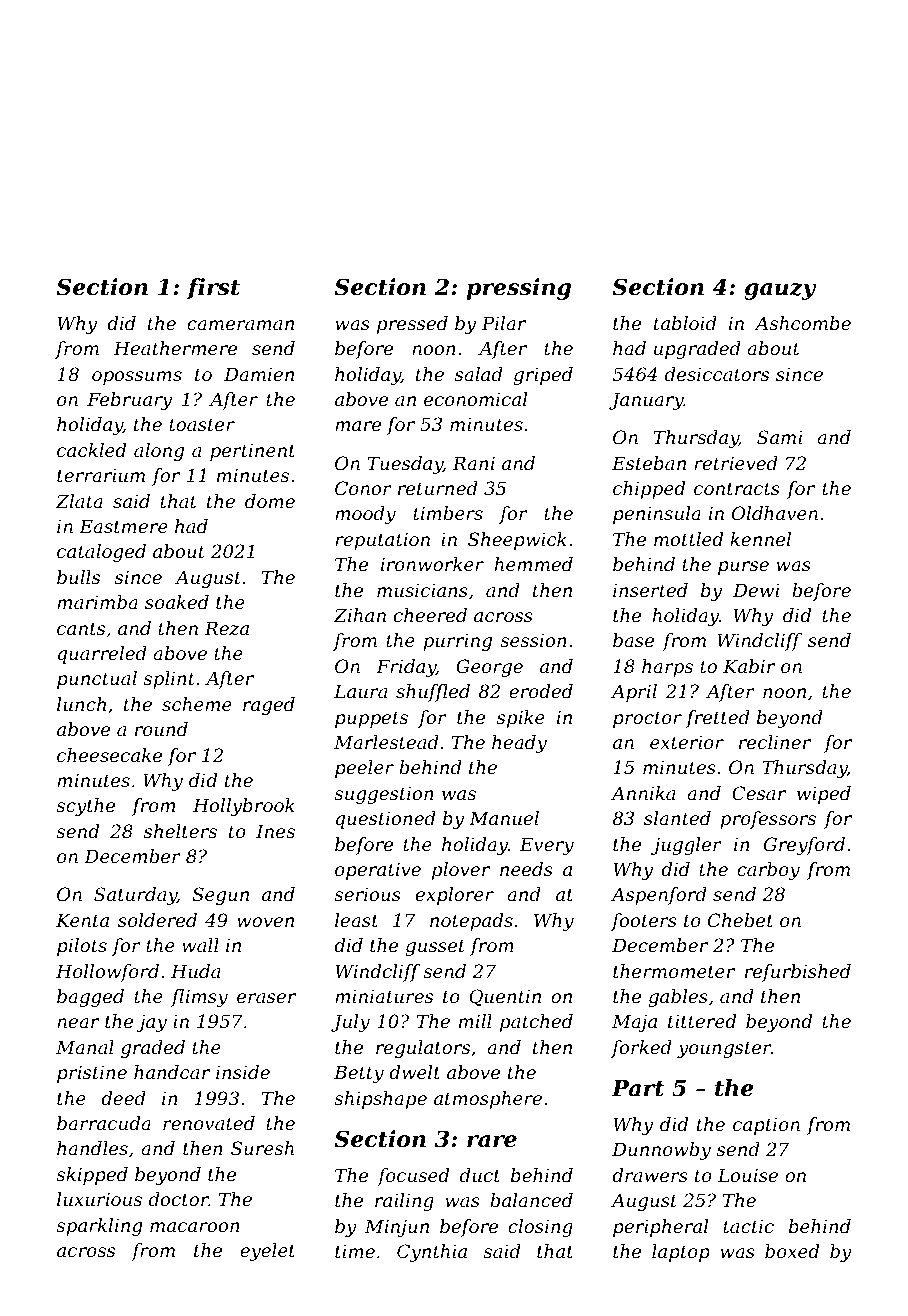 Image resolution: width=908 pixels, height=1316 pixels. What do you see at coordinates (775, 513) in the image?
I see `Oldhaven` at bounding box center [775, 513].
